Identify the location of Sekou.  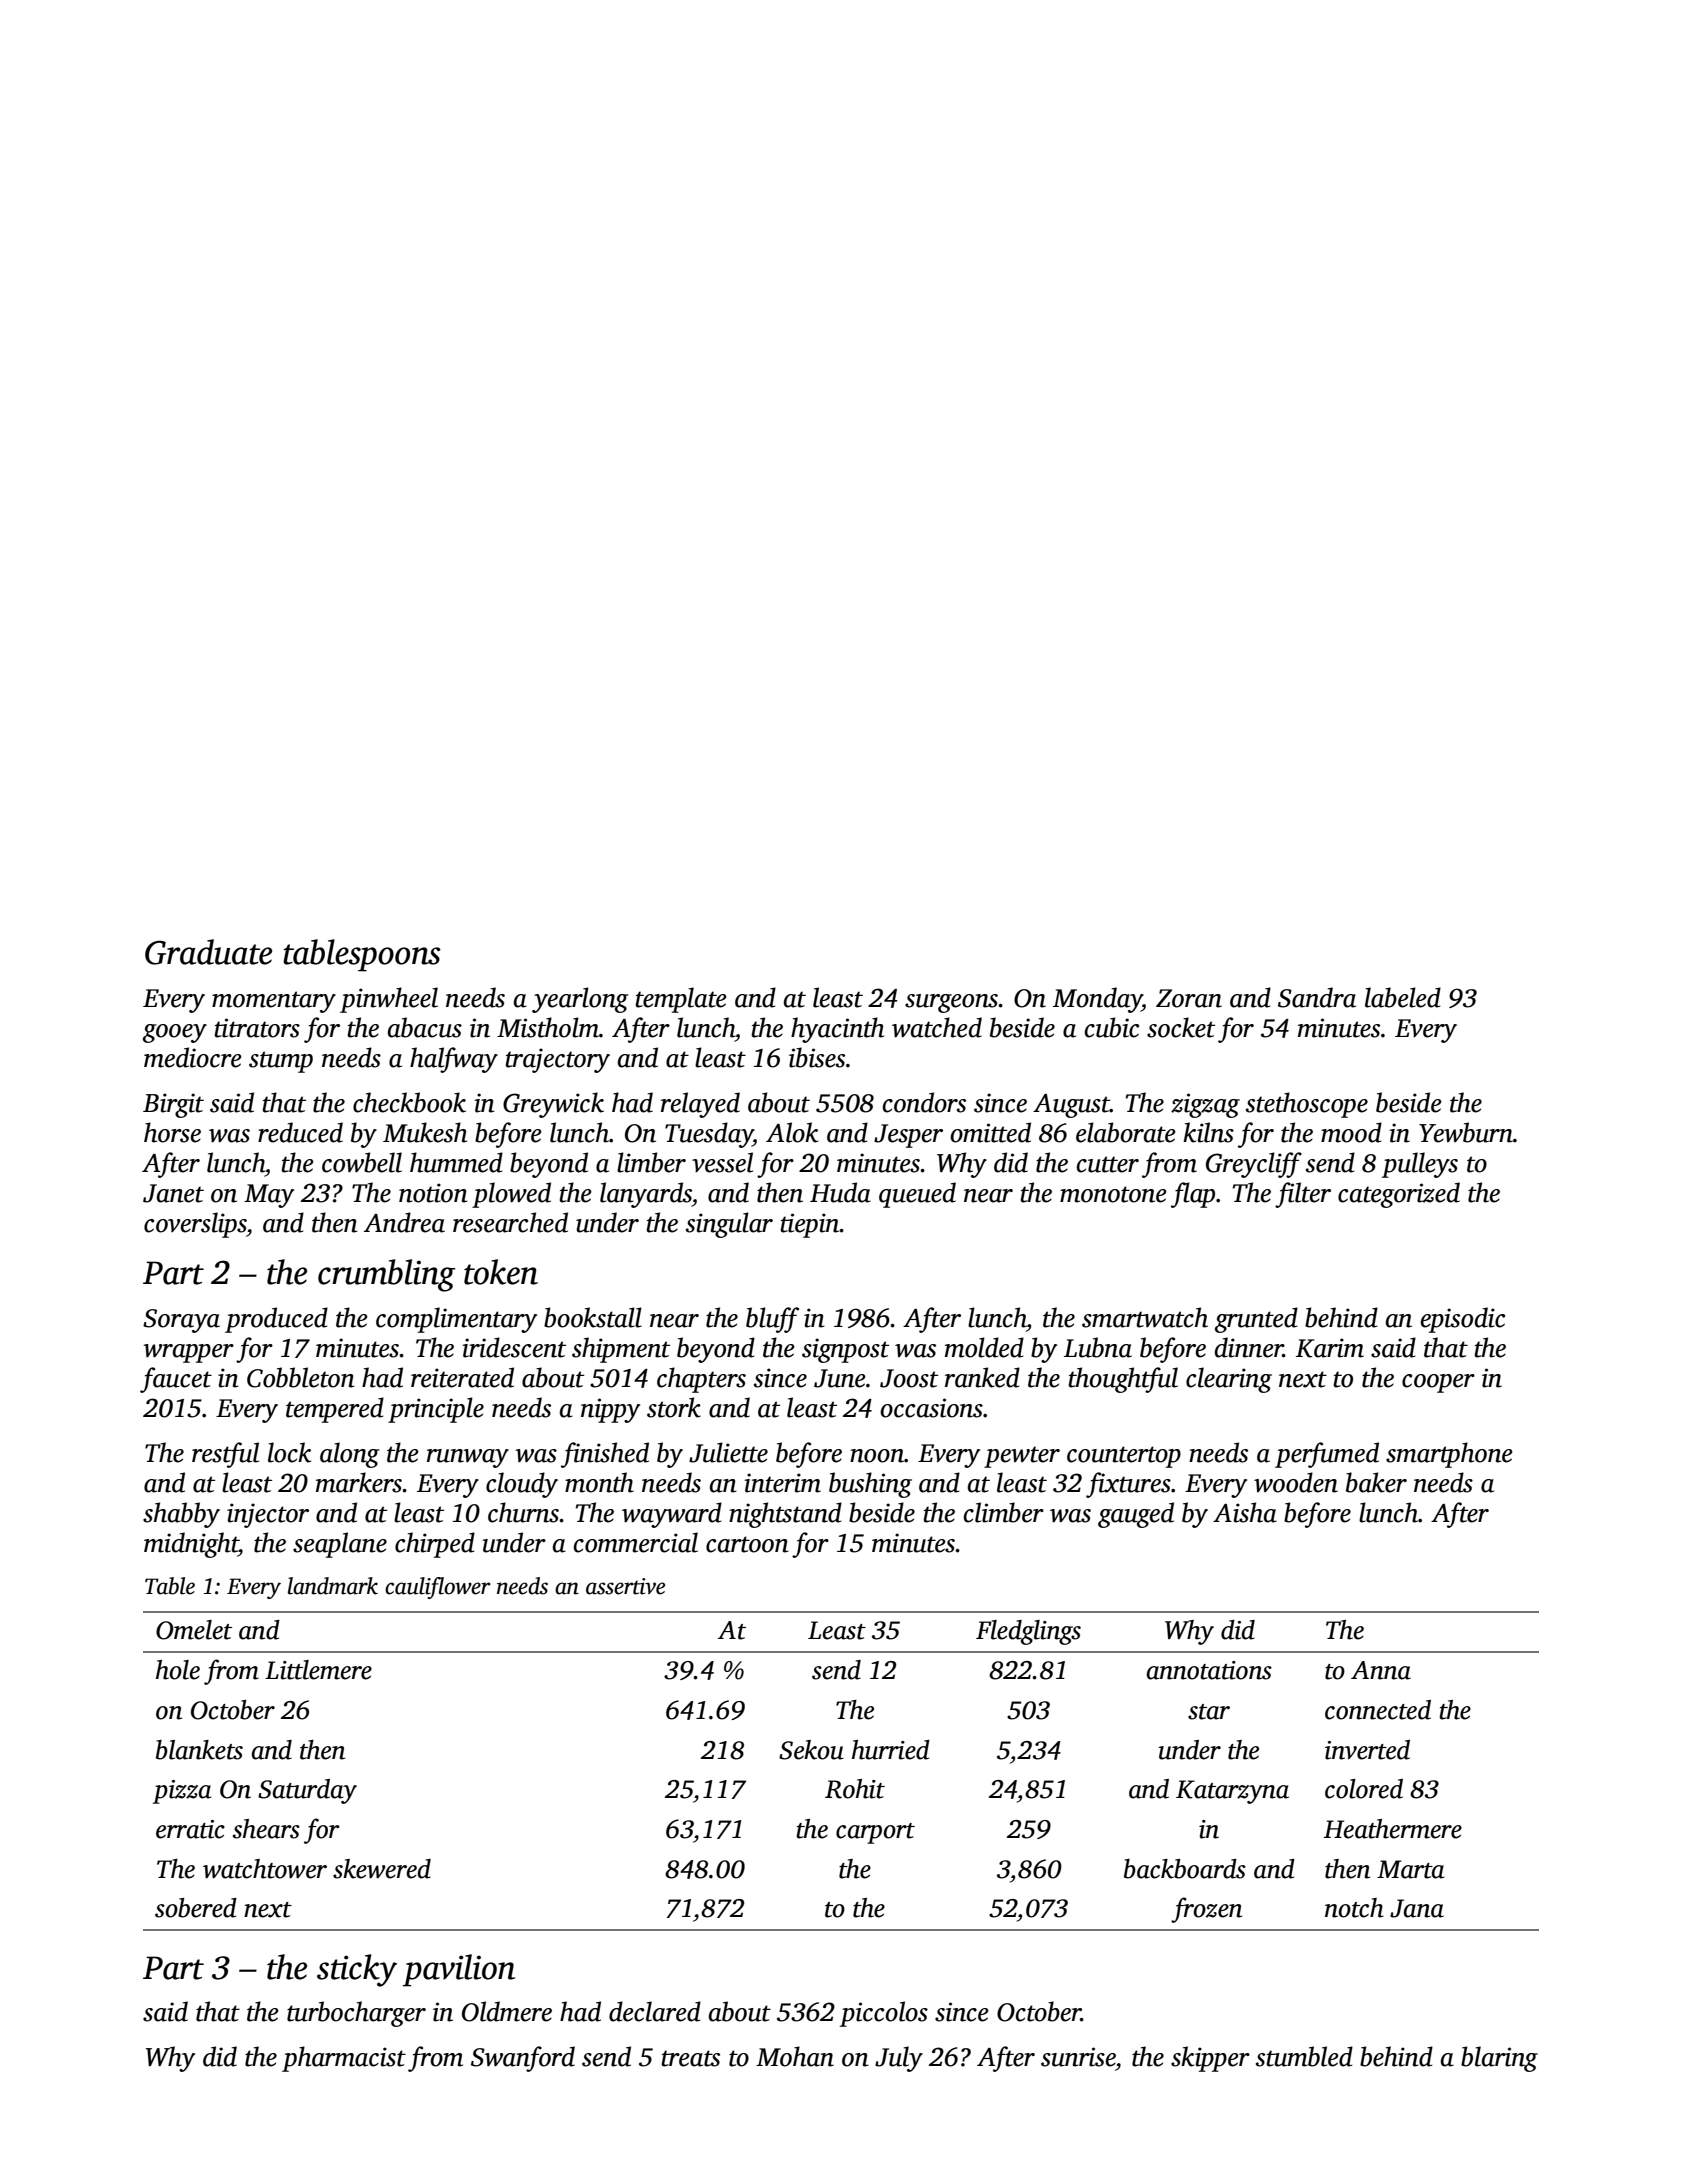
(811, 1750).
